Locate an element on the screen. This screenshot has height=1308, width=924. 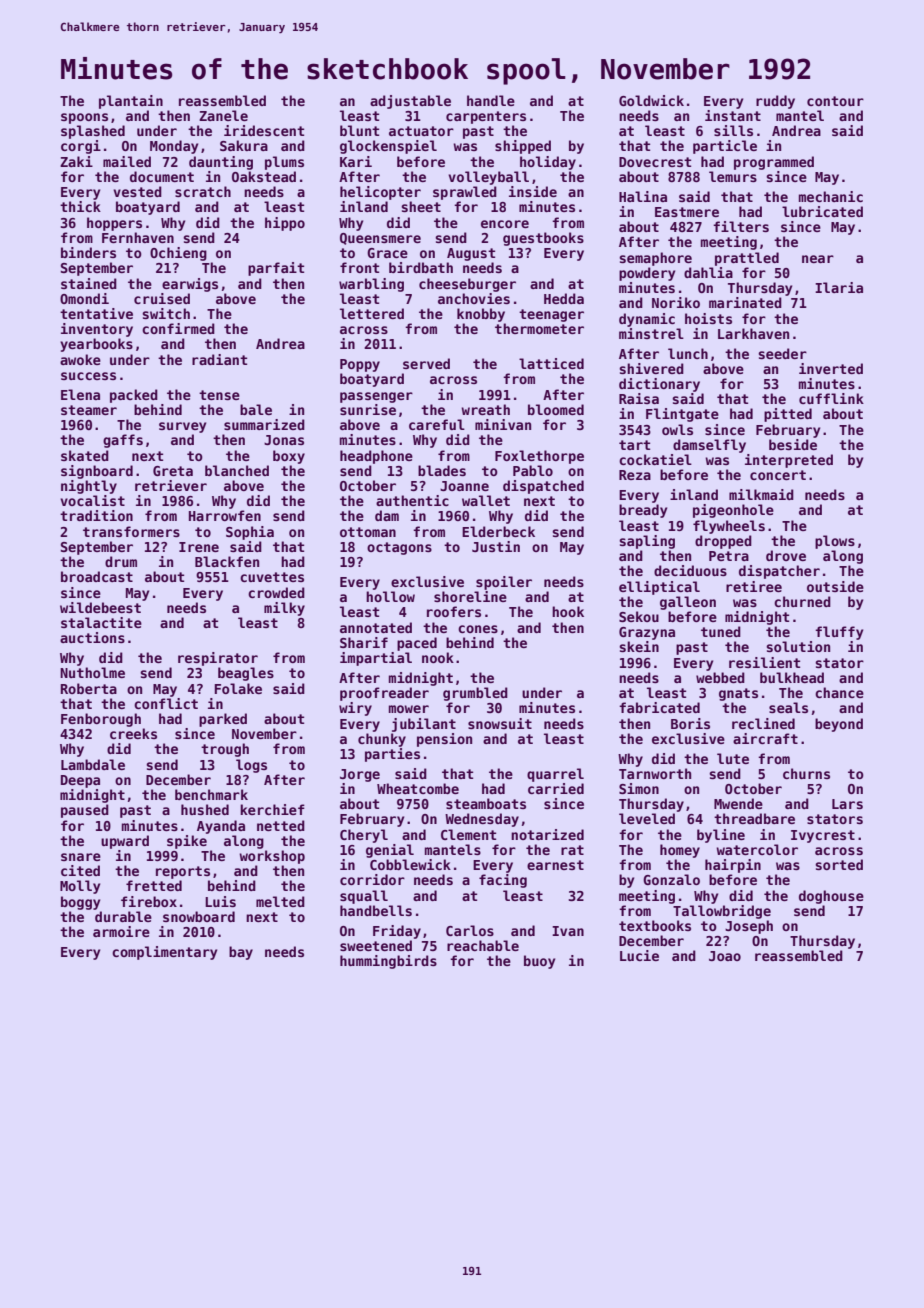
handle is located at coordinates (491, 100).
